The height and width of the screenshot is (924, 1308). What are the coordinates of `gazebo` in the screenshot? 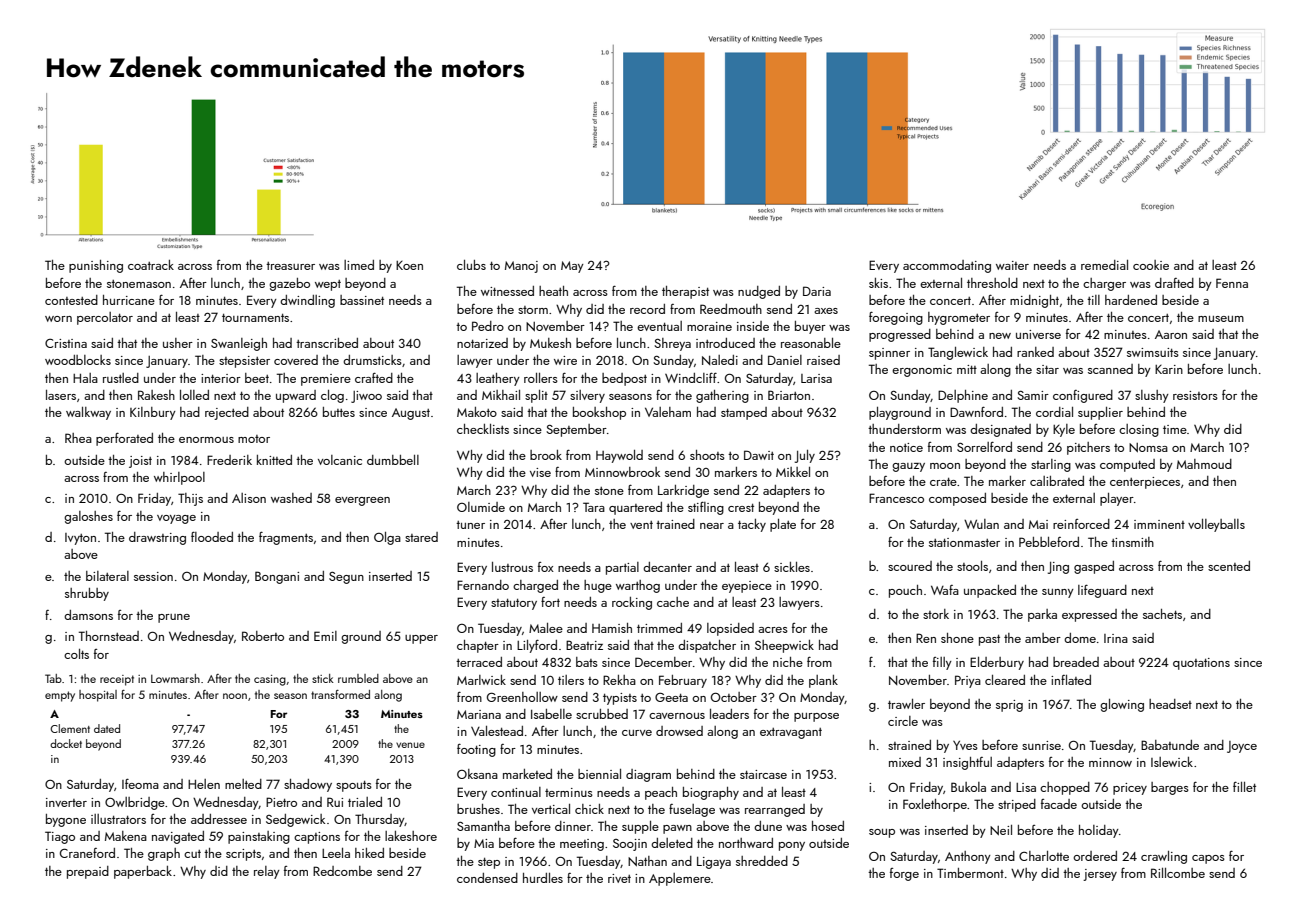 It's located at (289, 284).
